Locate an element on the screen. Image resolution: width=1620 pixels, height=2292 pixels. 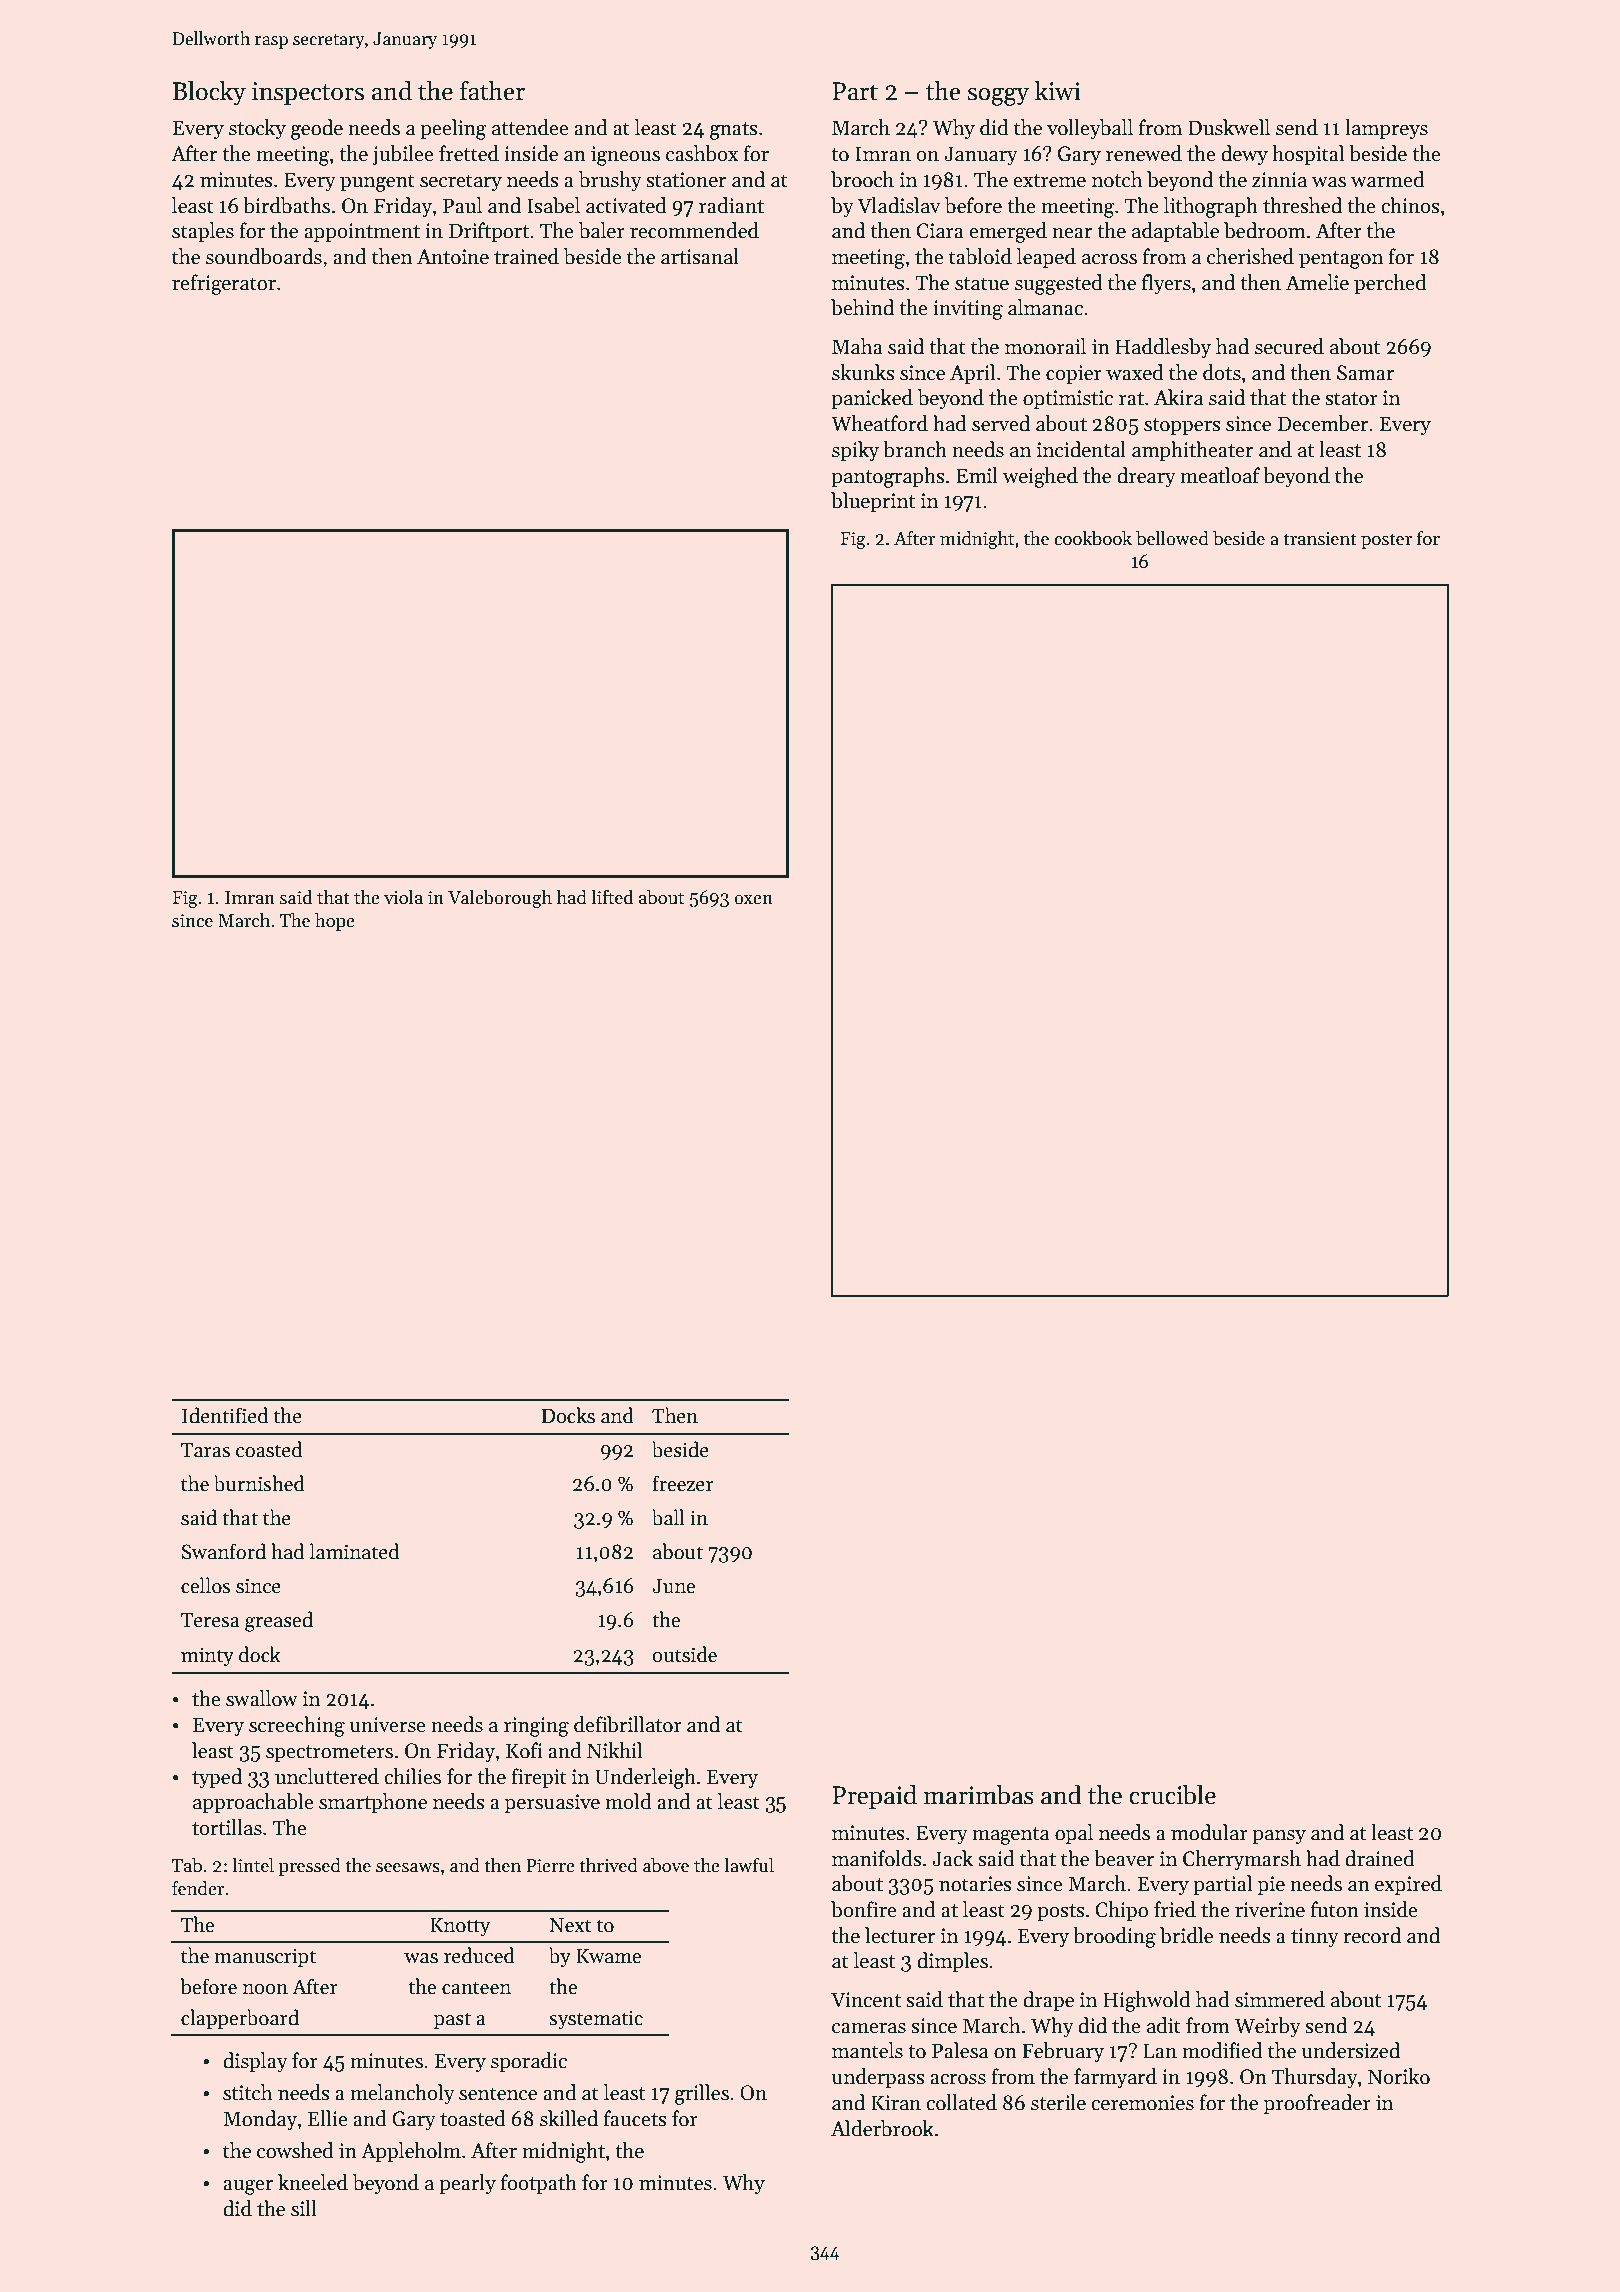
laminated is located at coordinates (355, 1551).
